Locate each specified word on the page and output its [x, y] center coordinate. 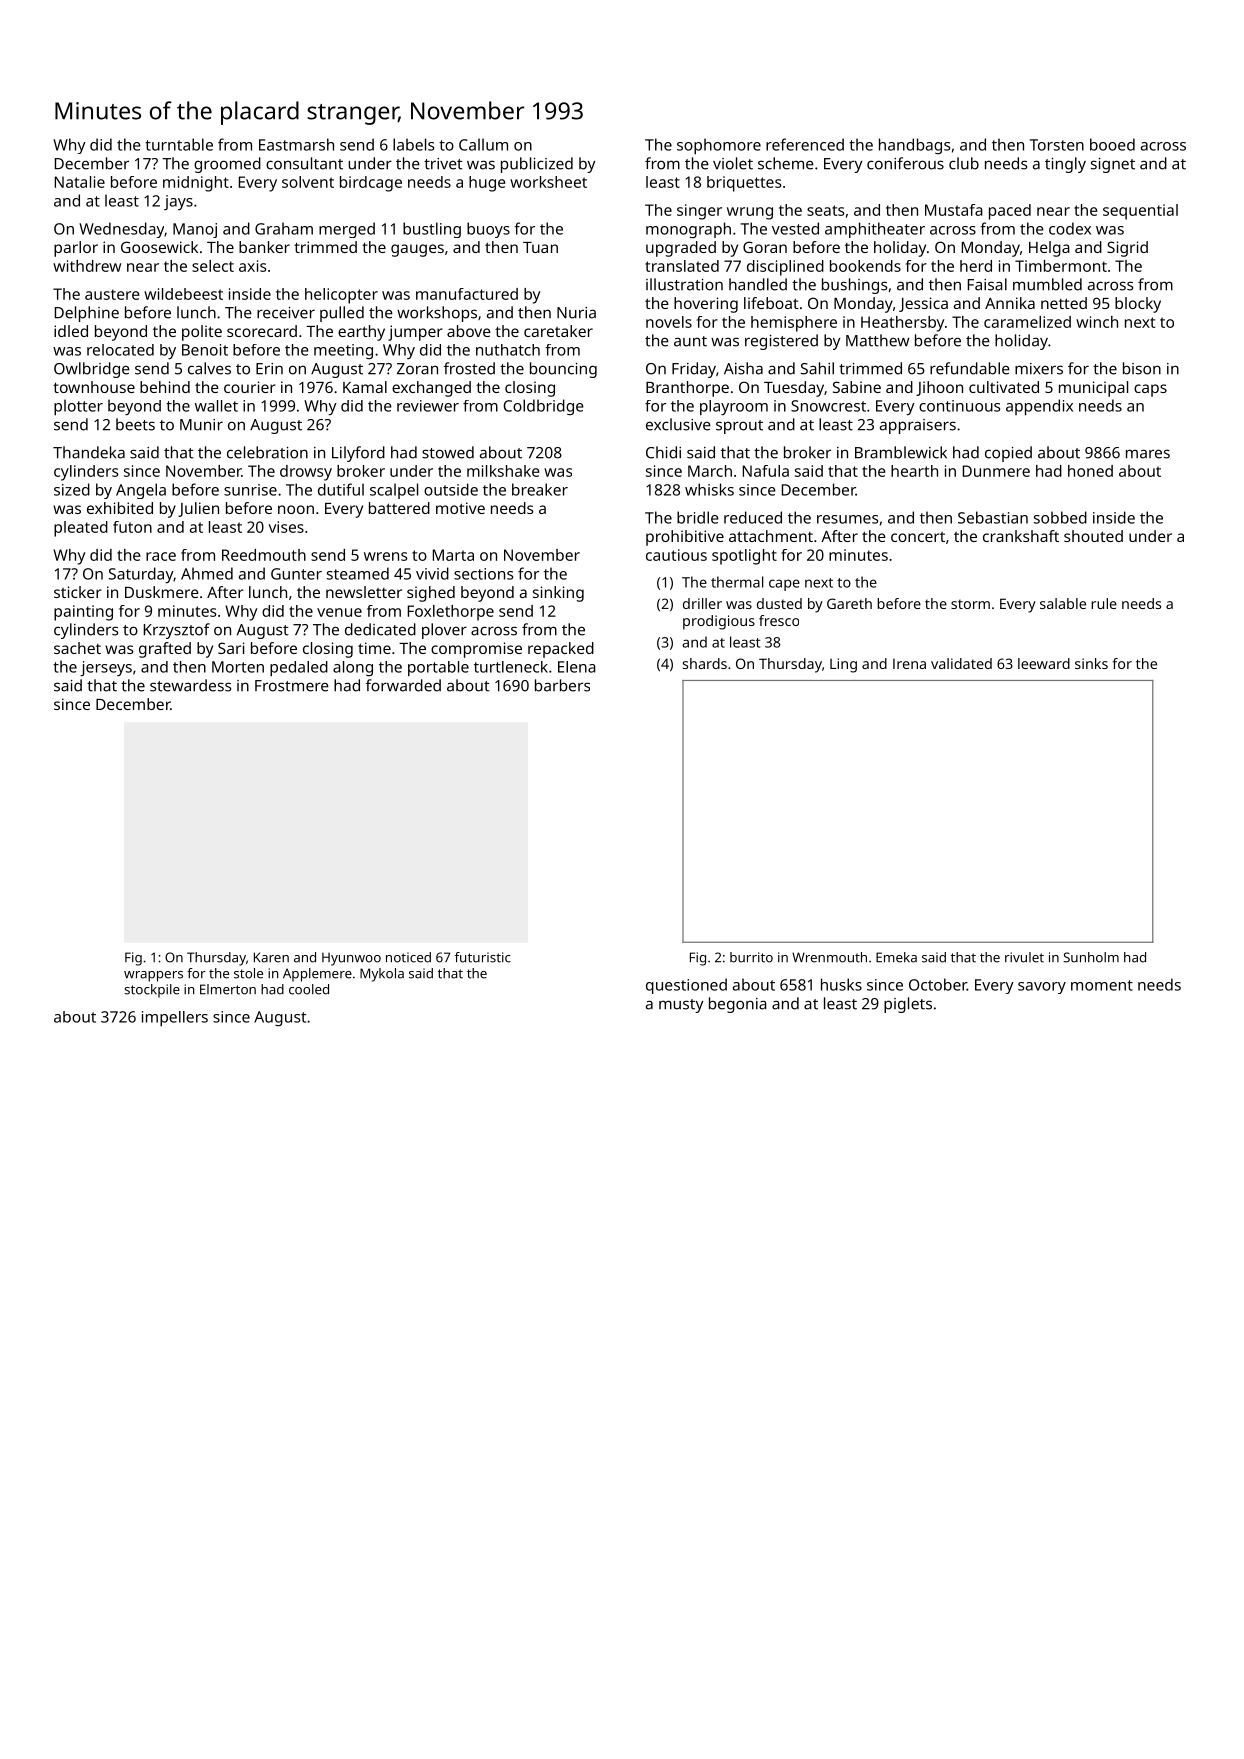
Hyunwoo [351, 959]
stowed [448, 452]
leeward [1044, 663]
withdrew [87, 266]
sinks [1091, 663]
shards [705, 663]
